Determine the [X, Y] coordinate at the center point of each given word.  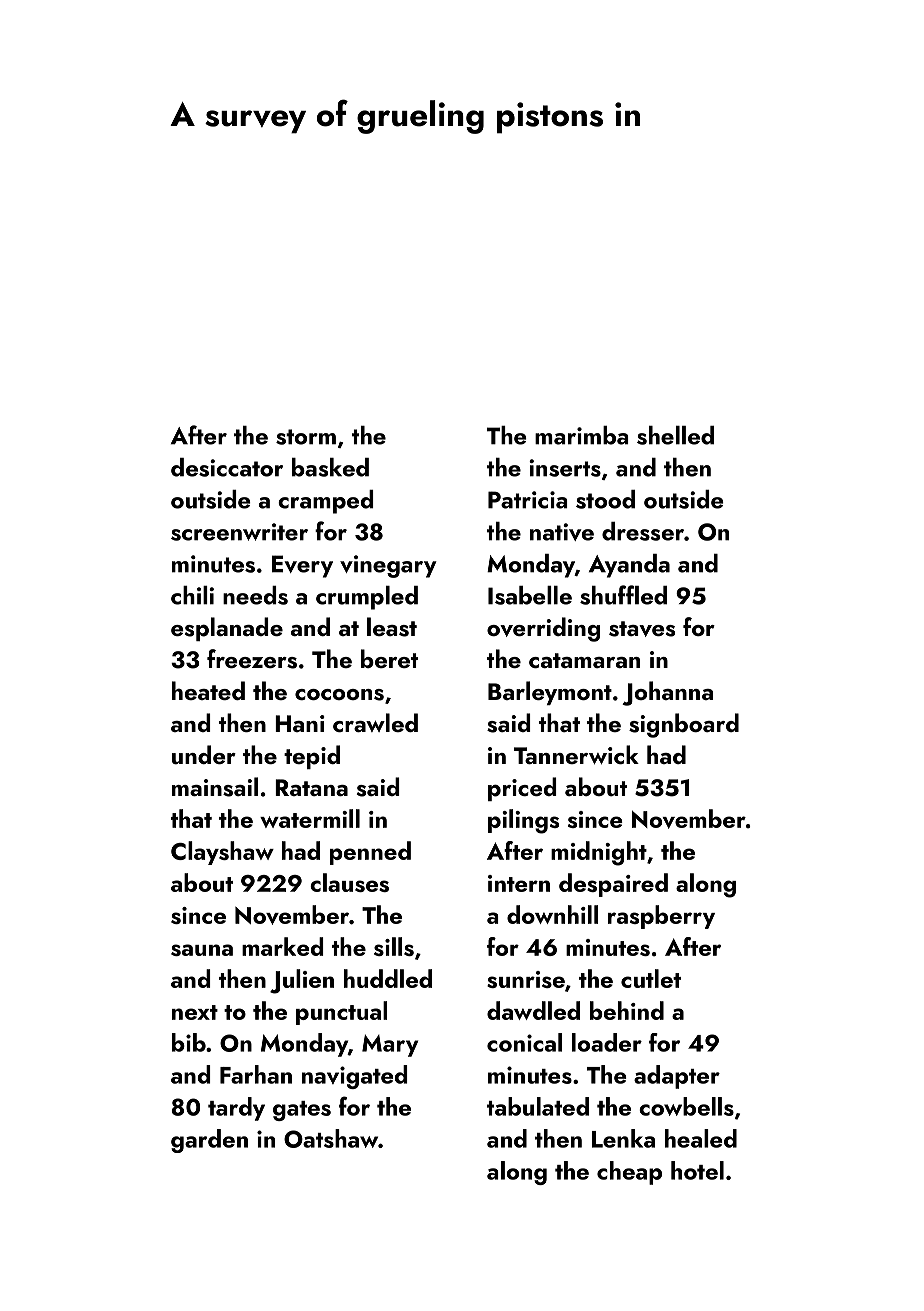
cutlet [651, 978]
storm [306, 437]
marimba [581, 435]
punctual [341, 1013]
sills [394, 946]
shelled [675, 435]
